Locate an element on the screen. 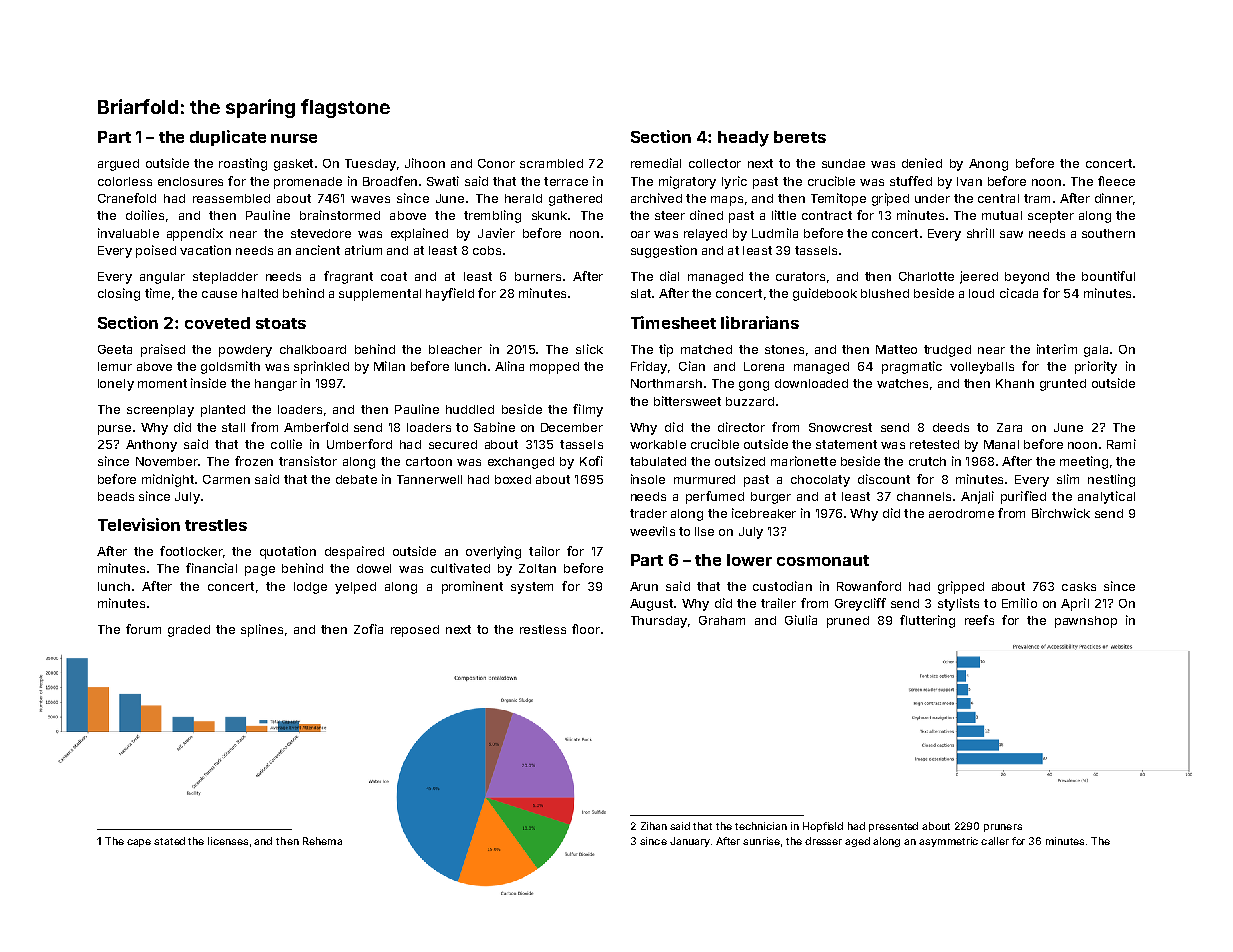 Image resolution: width=1233 pixels, height=952 pixels. sunrise is located at coordinates (761, 841).
